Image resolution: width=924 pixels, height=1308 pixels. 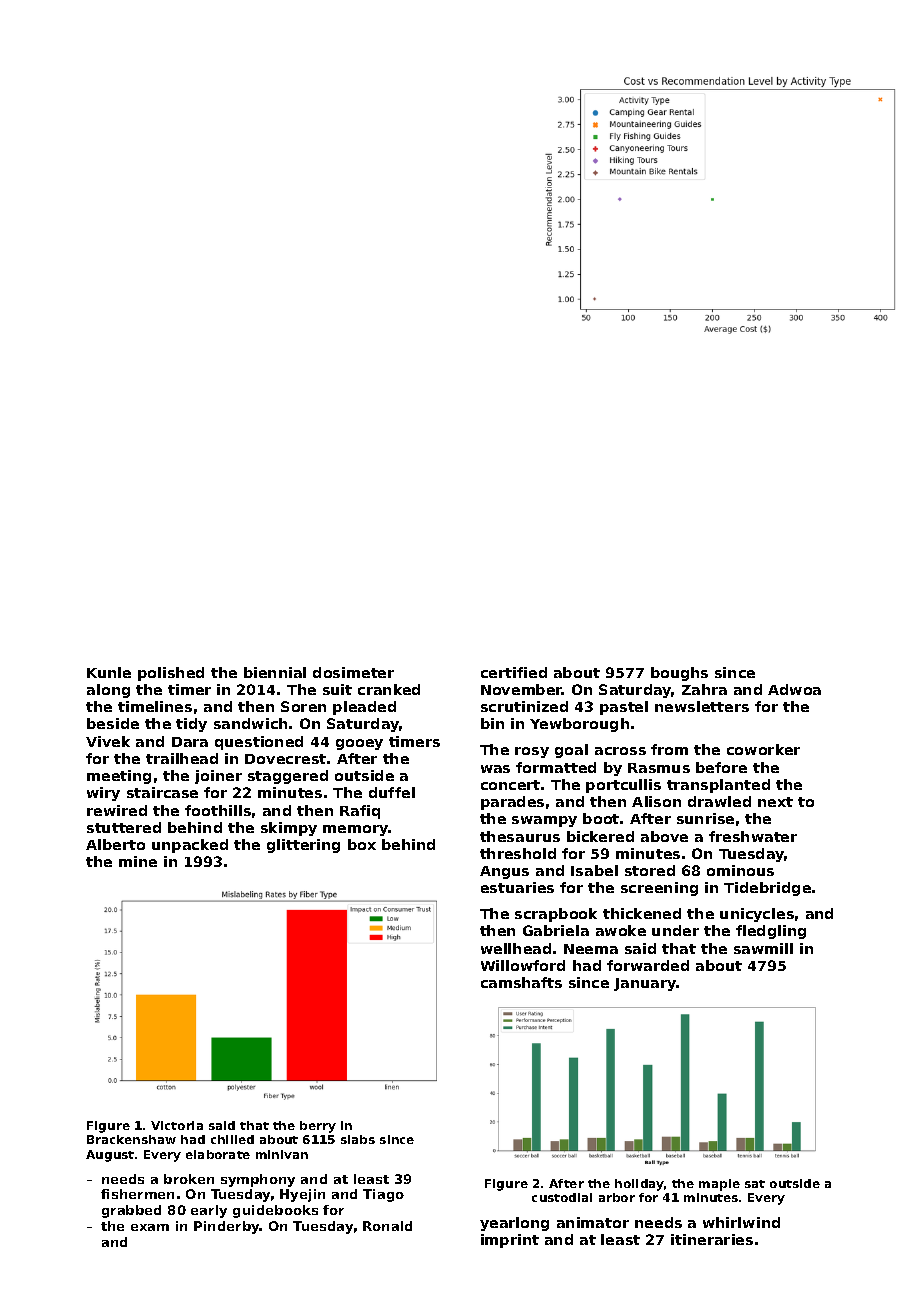 What do you see at coordinates (124, 827) in the document?
I see `stuttered` at bounding box center [124, 827].
